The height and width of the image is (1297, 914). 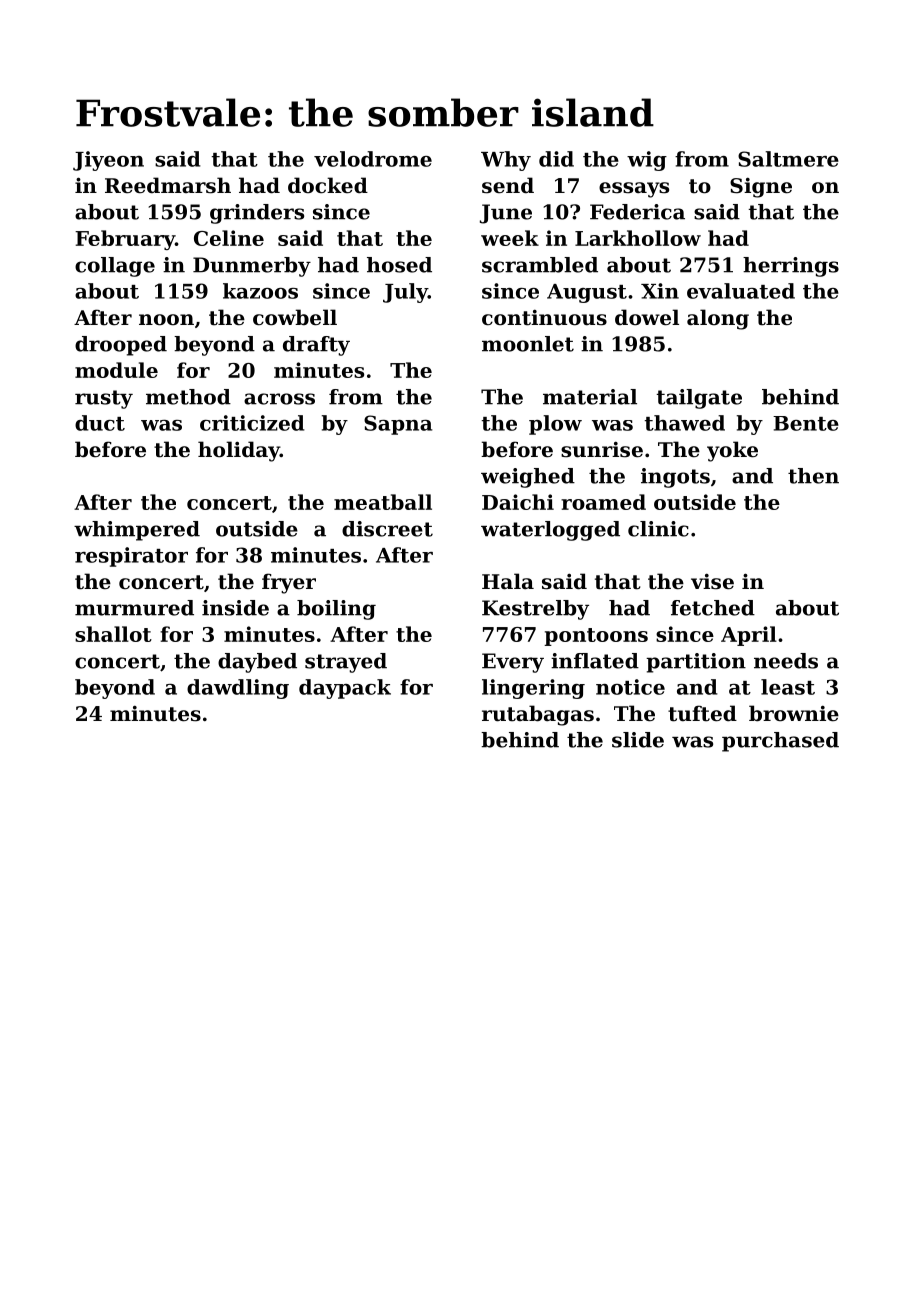 What do you see at coordinates (108, 161) in the image?
I see `Jiyeon` at bounding box center [108, 161].
